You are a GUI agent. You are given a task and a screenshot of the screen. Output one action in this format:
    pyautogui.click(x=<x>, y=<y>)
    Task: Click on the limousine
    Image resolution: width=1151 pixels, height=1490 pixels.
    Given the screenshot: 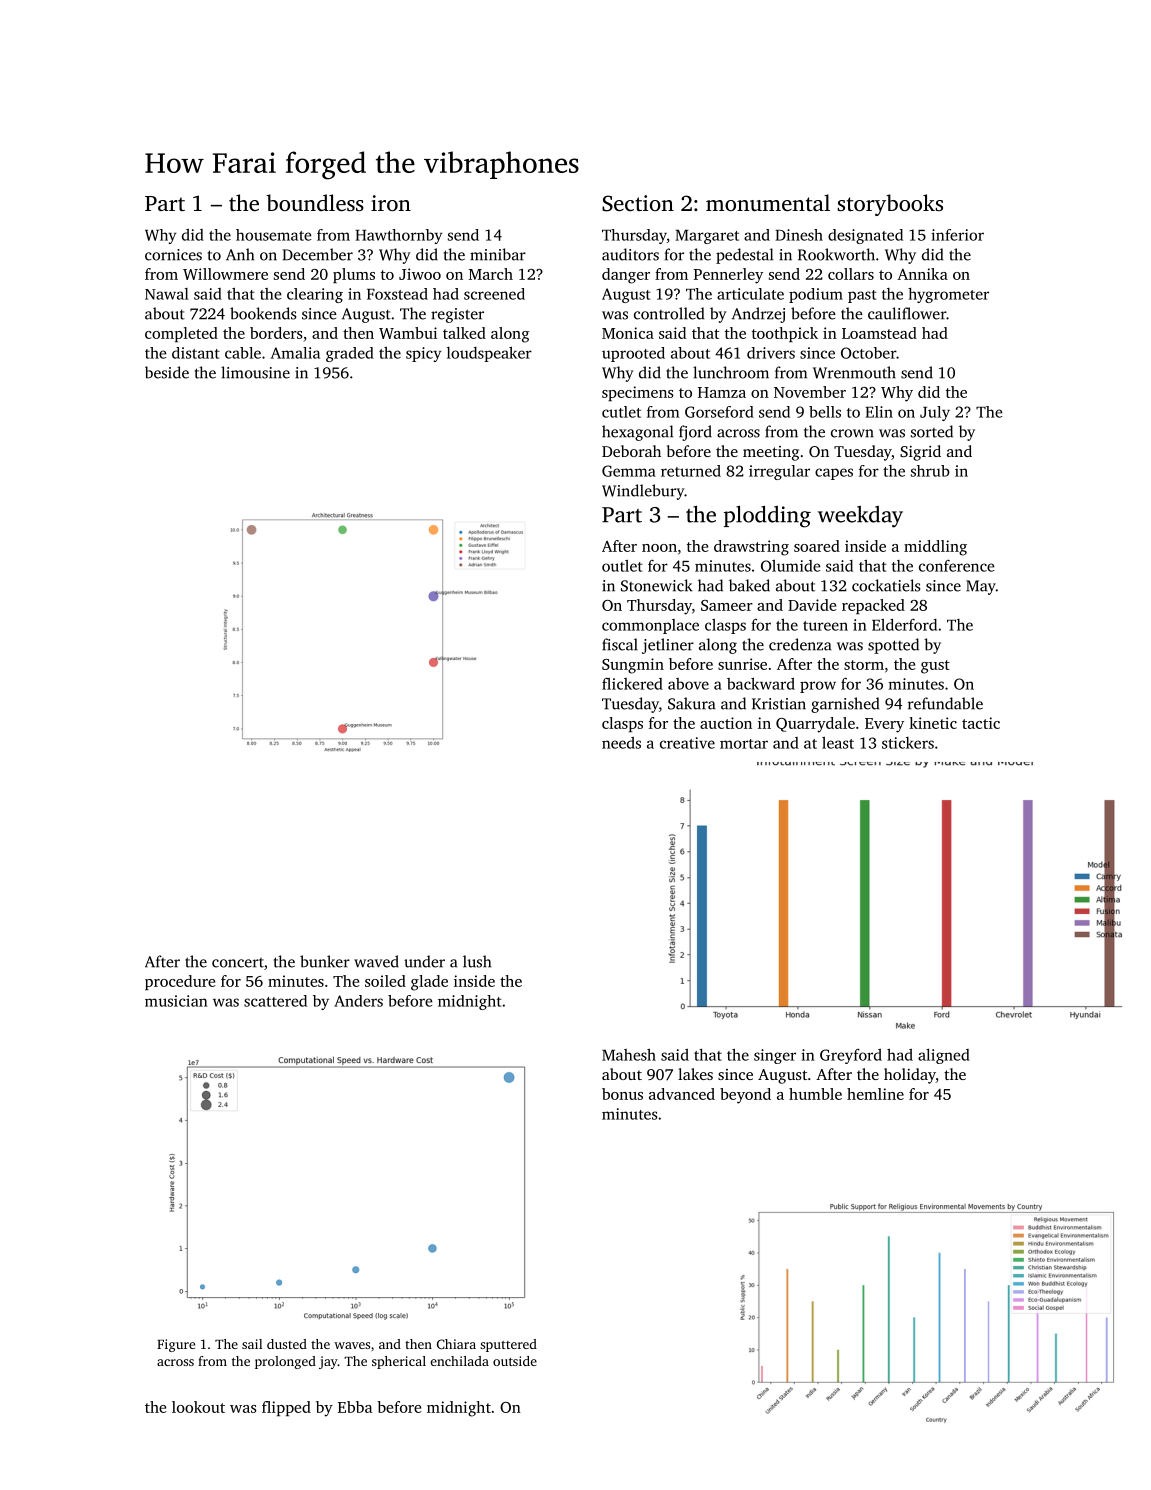 What is the action you would take?
    pyautogui.click(x=255, y=372)
